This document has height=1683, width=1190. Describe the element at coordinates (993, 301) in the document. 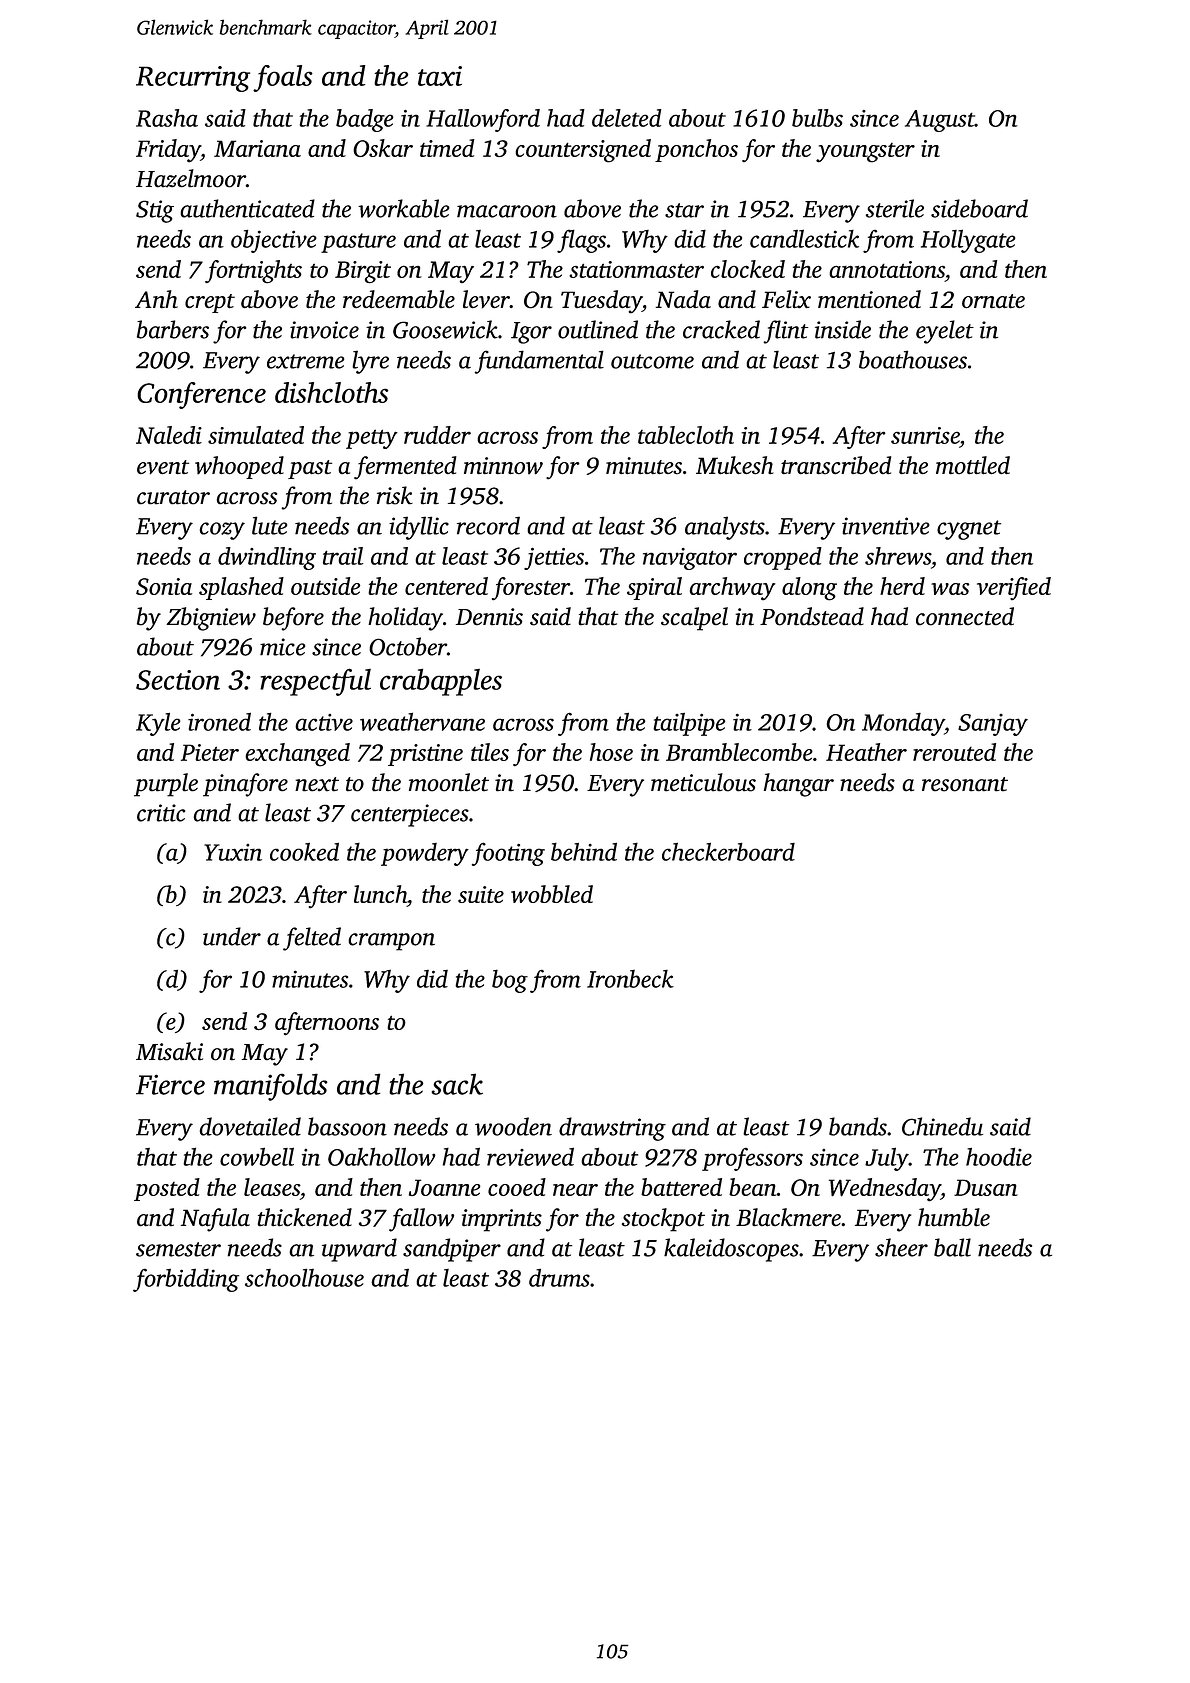

I see `ornate` at that location.
